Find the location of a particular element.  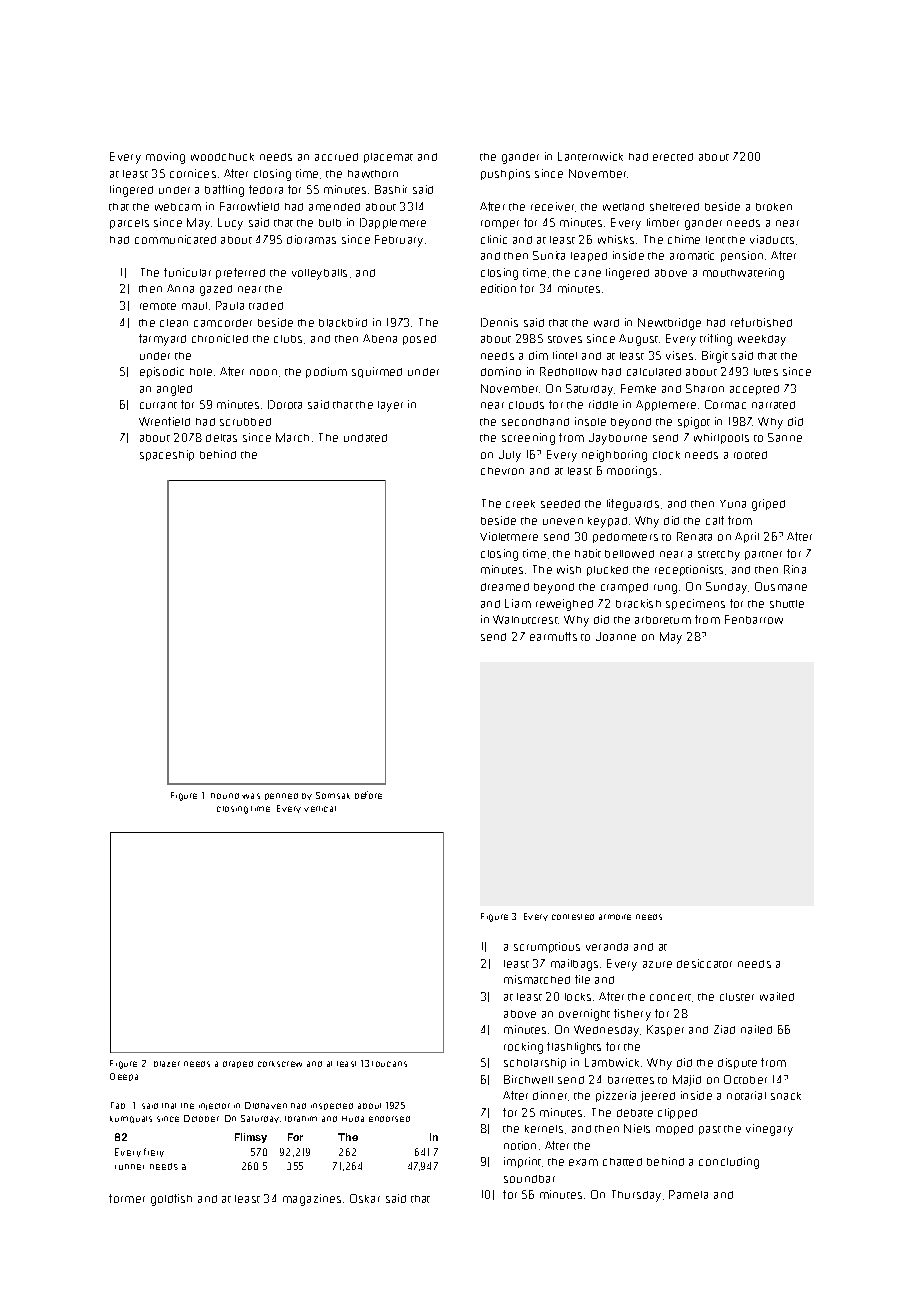

gazed is located at coordinates (216, 290).
